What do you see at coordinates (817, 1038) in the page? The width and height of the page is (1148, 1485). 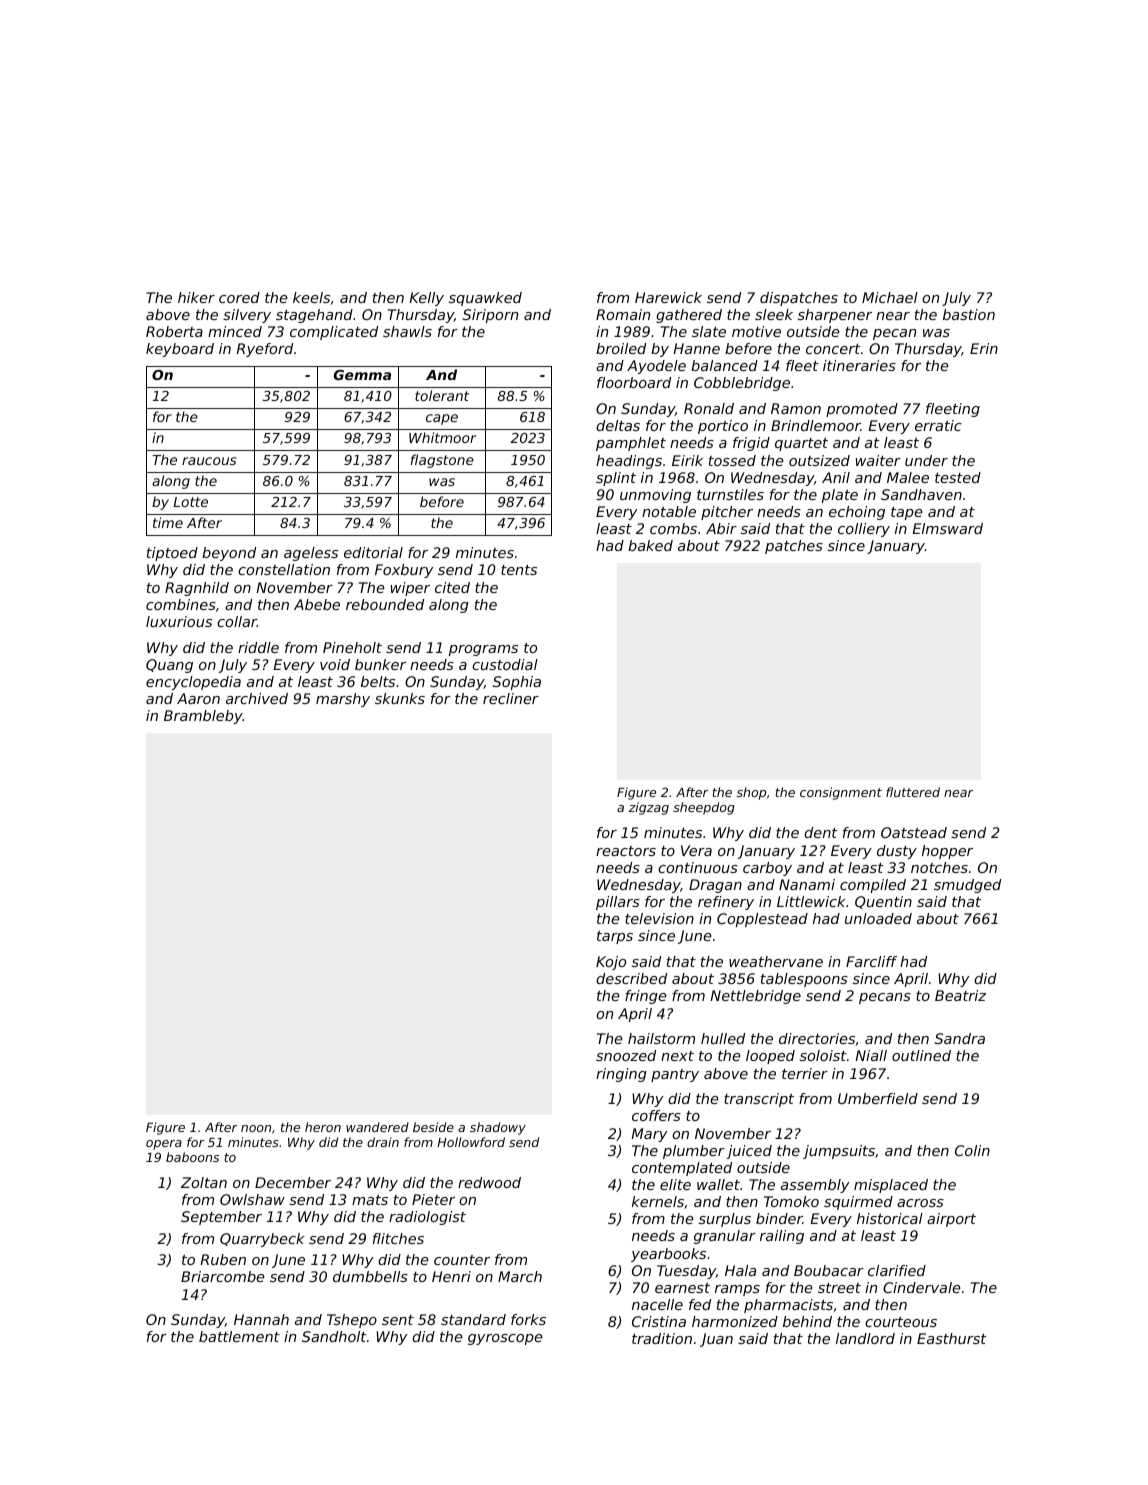 I see `directories` at bounding box center [817, 1038].
